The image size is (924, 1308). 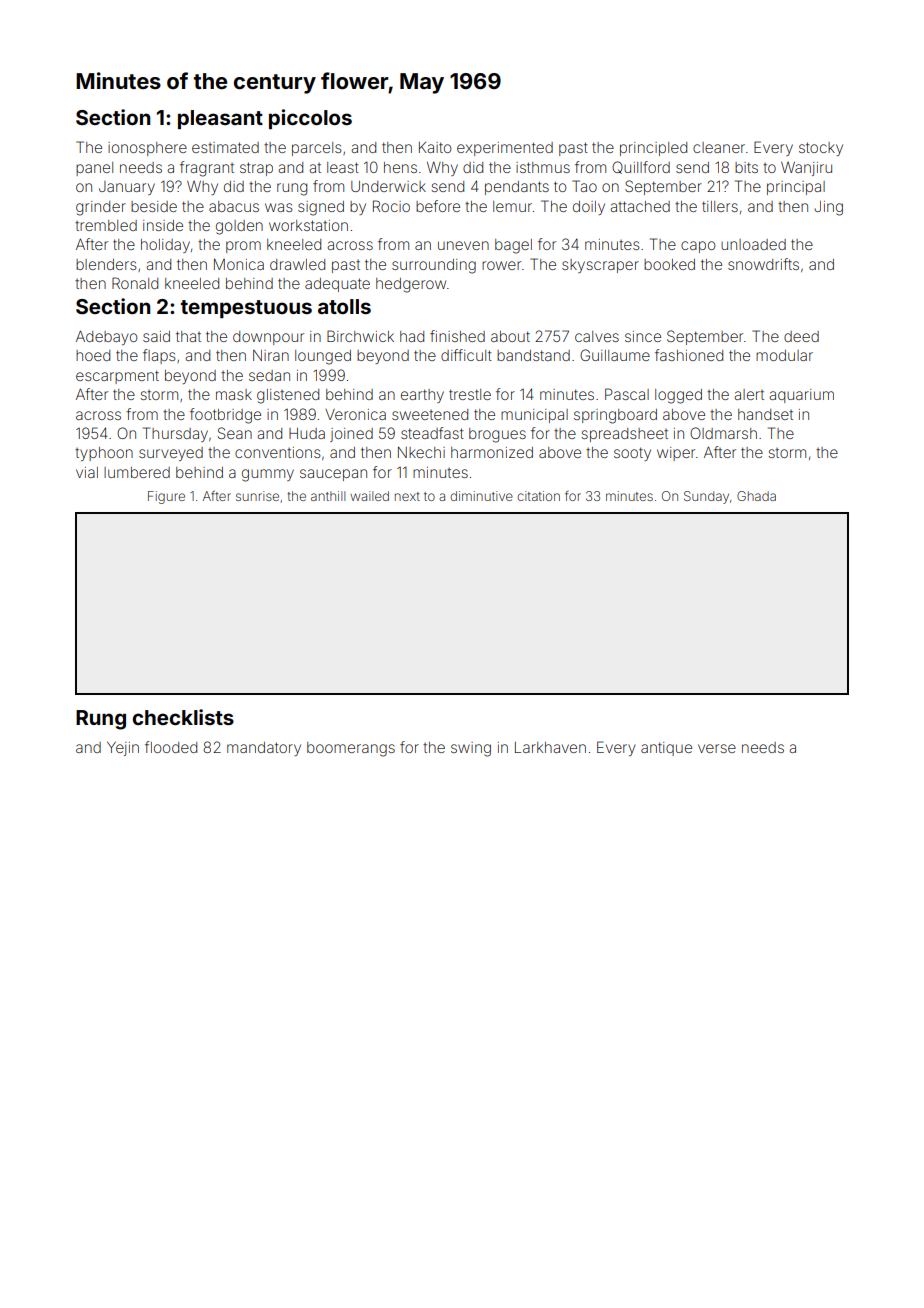 I want to click on panel, so click(x=94, y=169).
